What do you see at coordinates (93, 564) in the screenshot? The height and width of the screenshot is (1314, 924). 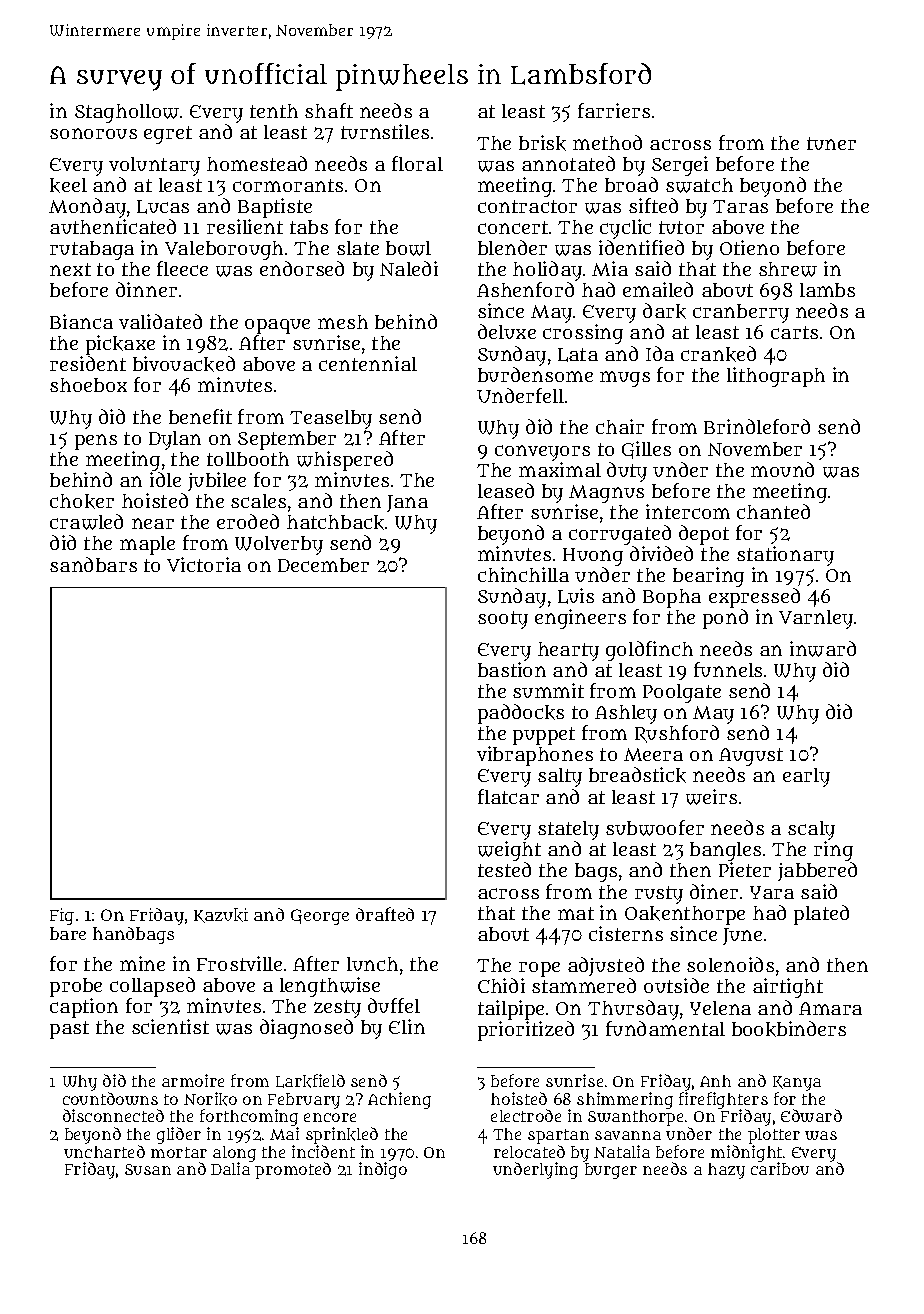 I see `sandbars` at bounding box center [93, 564].
